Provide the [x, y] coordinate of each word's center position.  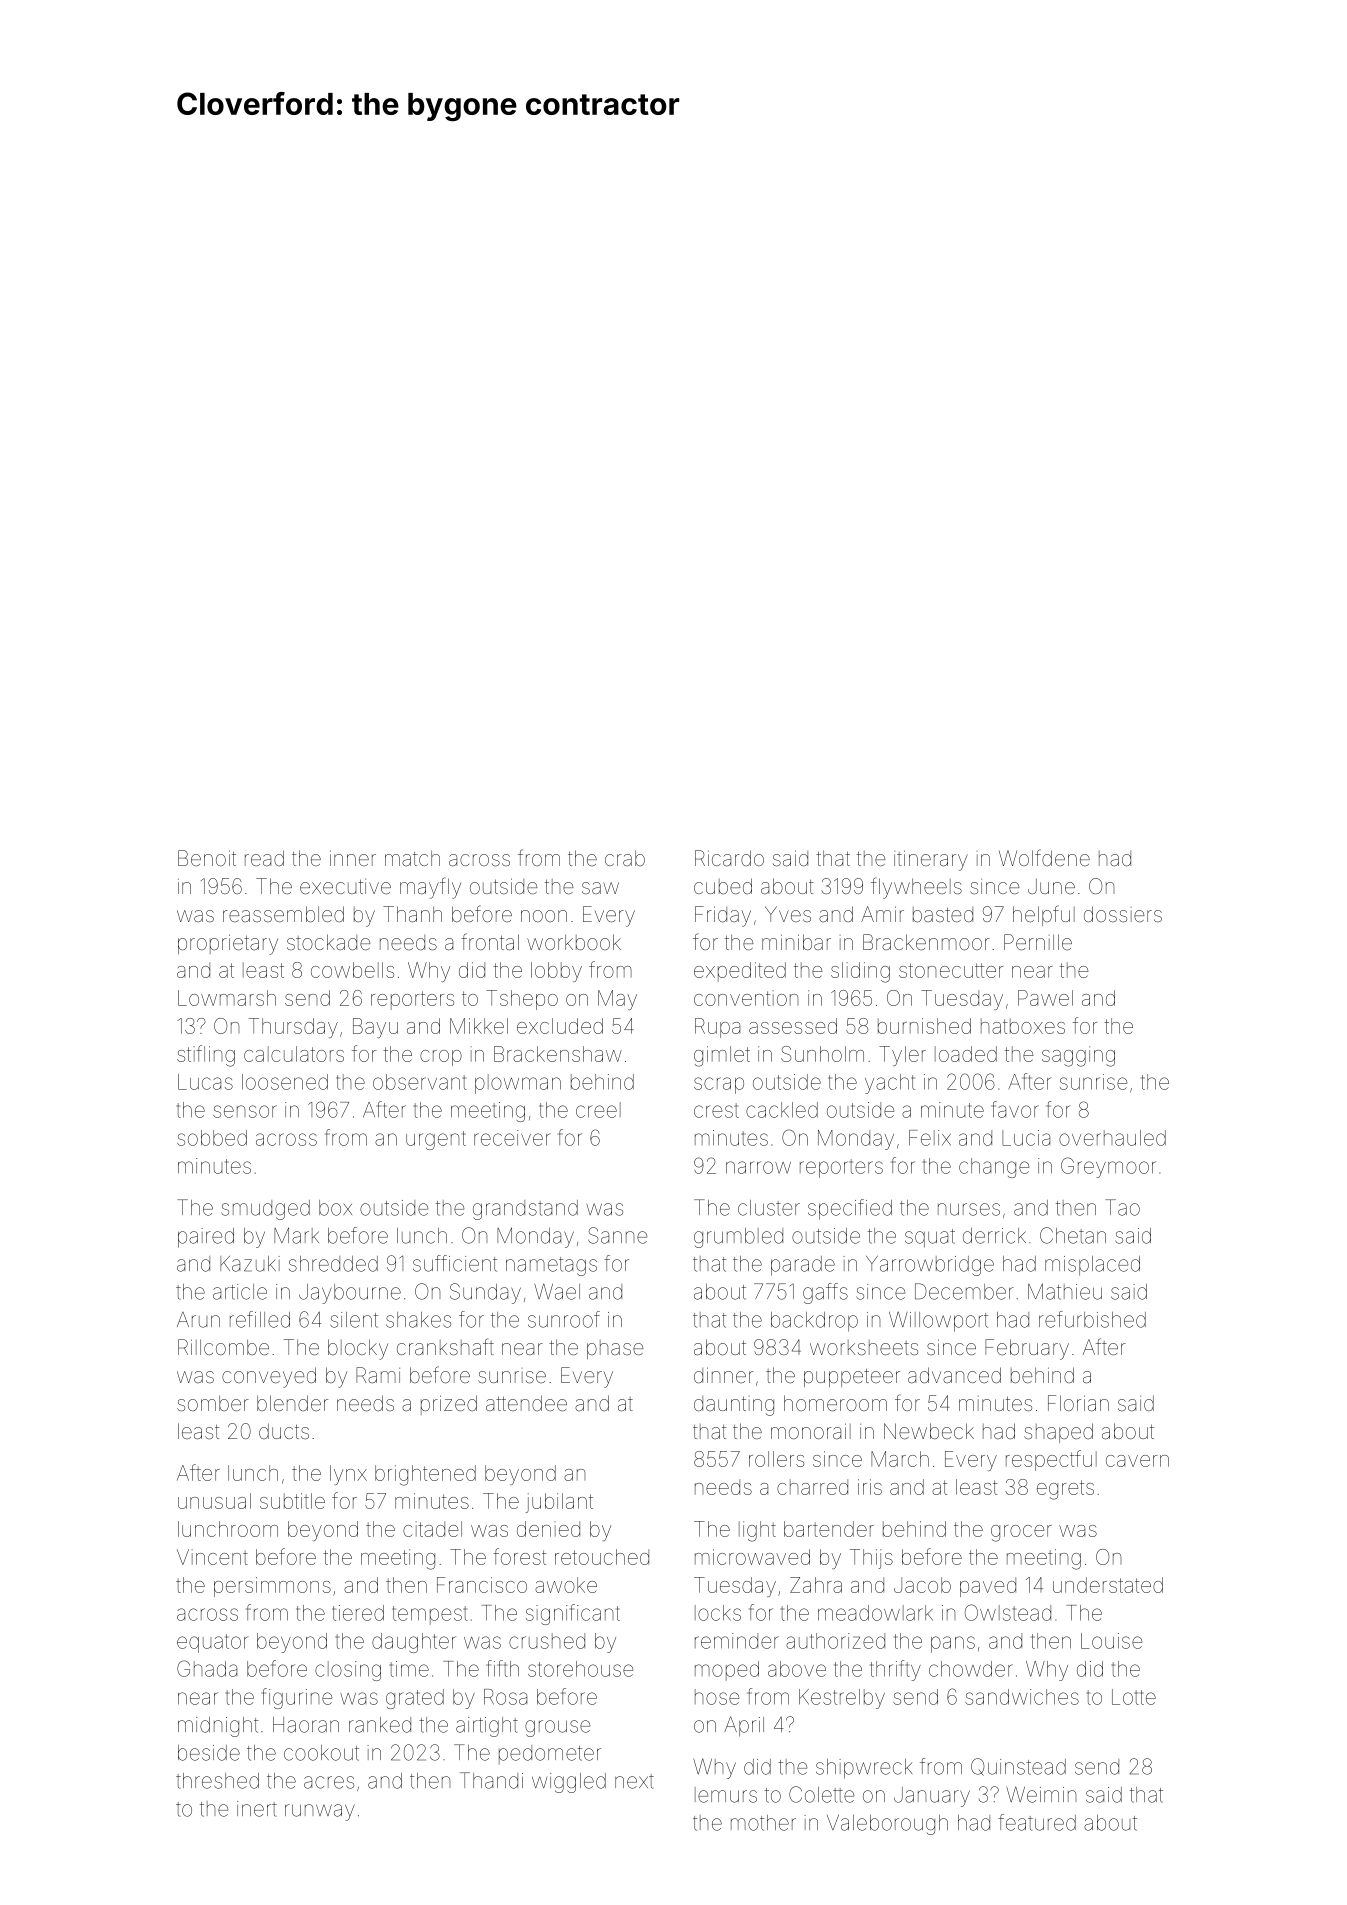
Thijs [871, 1559]
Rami [378, 1375]
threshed [217, 1781]
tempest [430, 1615]
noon [544, 916]
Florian [1078, 1403]
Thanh [412, 914]
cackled [782, 1110]
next [634, 1781]
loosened [285, 1082]
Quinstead [1018, 1767]
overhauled [1112, 1138]
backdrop [814, 1322]
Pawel [1045, 998]
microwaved [752, 1557]
